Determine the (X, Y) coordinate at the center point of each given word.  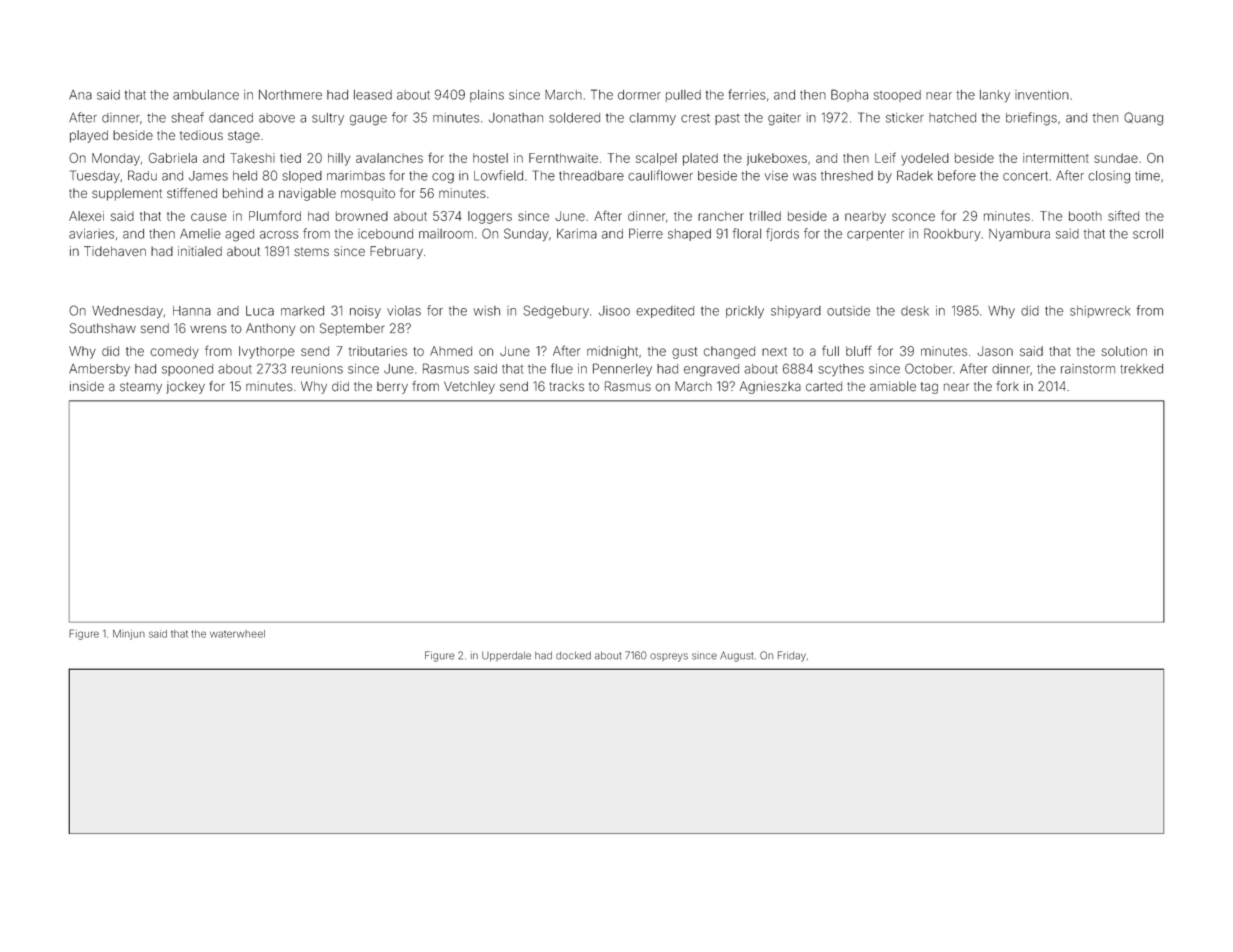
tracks (567, 387)
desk (915, 311)
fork (1008, 386)
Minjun (129, 635)
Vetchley (469, 387)
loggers (490, 217)
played (89, 136)
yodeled (925, 159)
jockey (185, 387)
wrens (208, 329)
